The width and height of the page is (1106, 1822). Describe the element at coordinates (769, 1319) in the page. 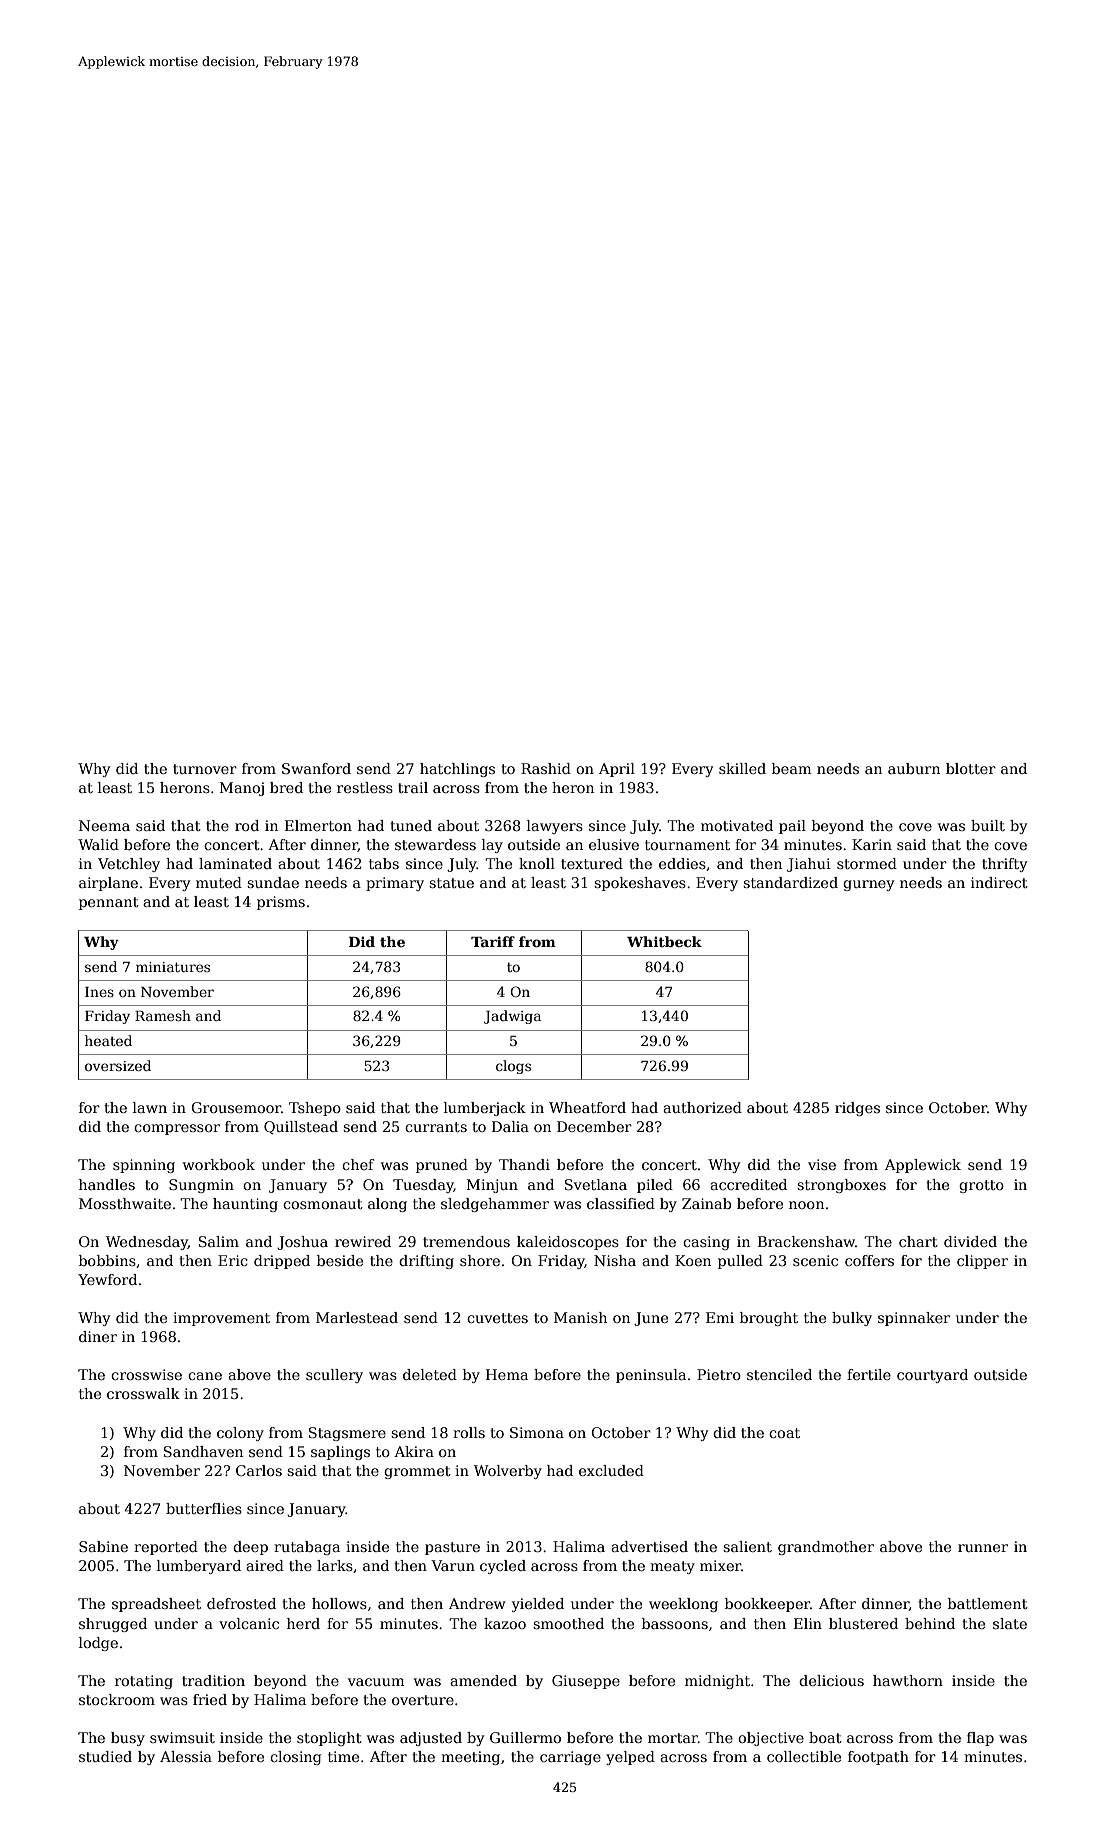

I see `brought` at that location.
